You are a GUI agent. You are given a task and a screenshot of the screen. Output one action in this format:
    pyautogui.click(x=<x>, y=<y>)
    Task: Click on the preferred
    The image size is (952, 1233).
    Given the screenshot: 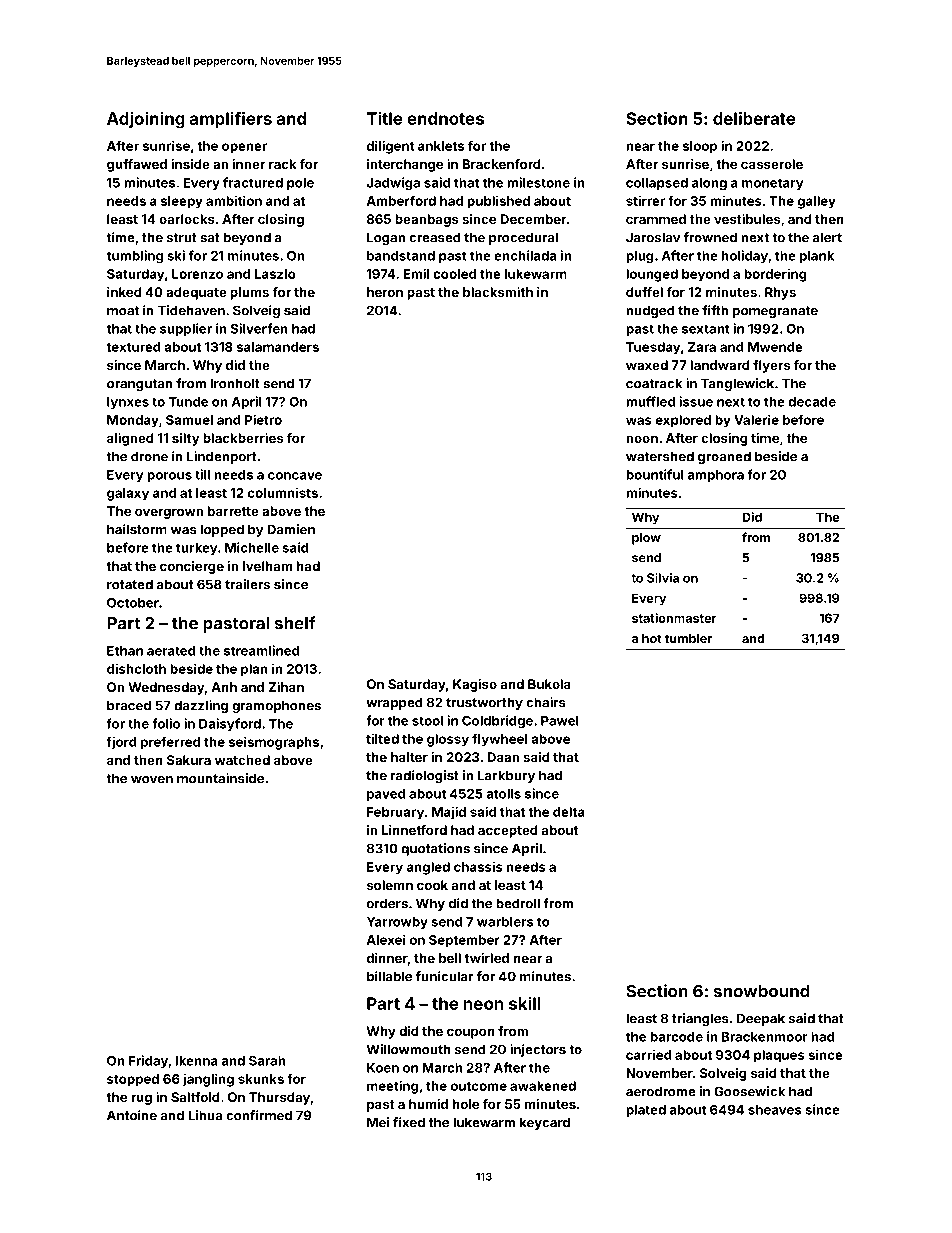 What is the action you would take?
    pyautogui.click(x=170, y=743)
